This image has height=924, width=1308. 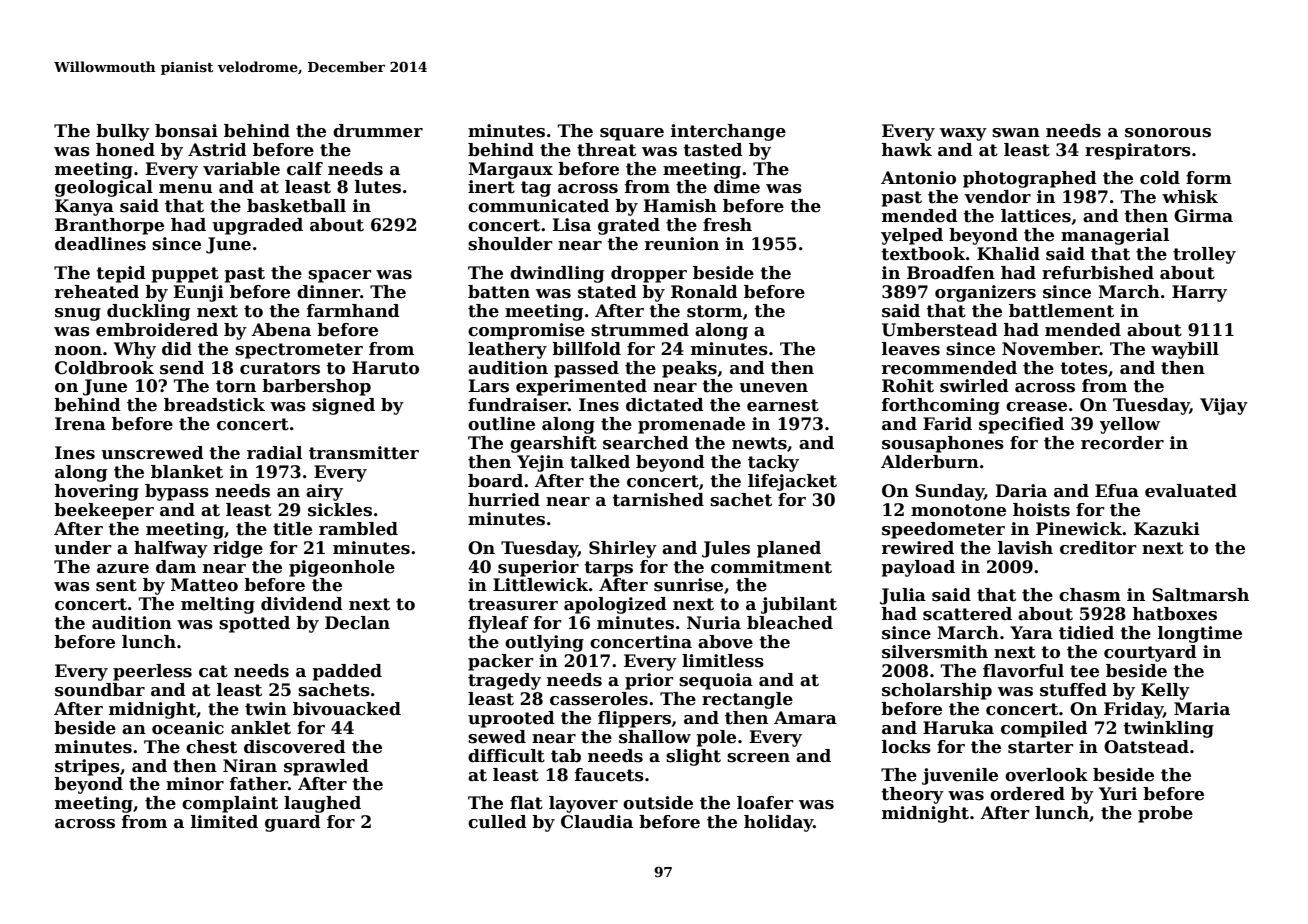 I want to click on limited, so click(x=224, y=822).
